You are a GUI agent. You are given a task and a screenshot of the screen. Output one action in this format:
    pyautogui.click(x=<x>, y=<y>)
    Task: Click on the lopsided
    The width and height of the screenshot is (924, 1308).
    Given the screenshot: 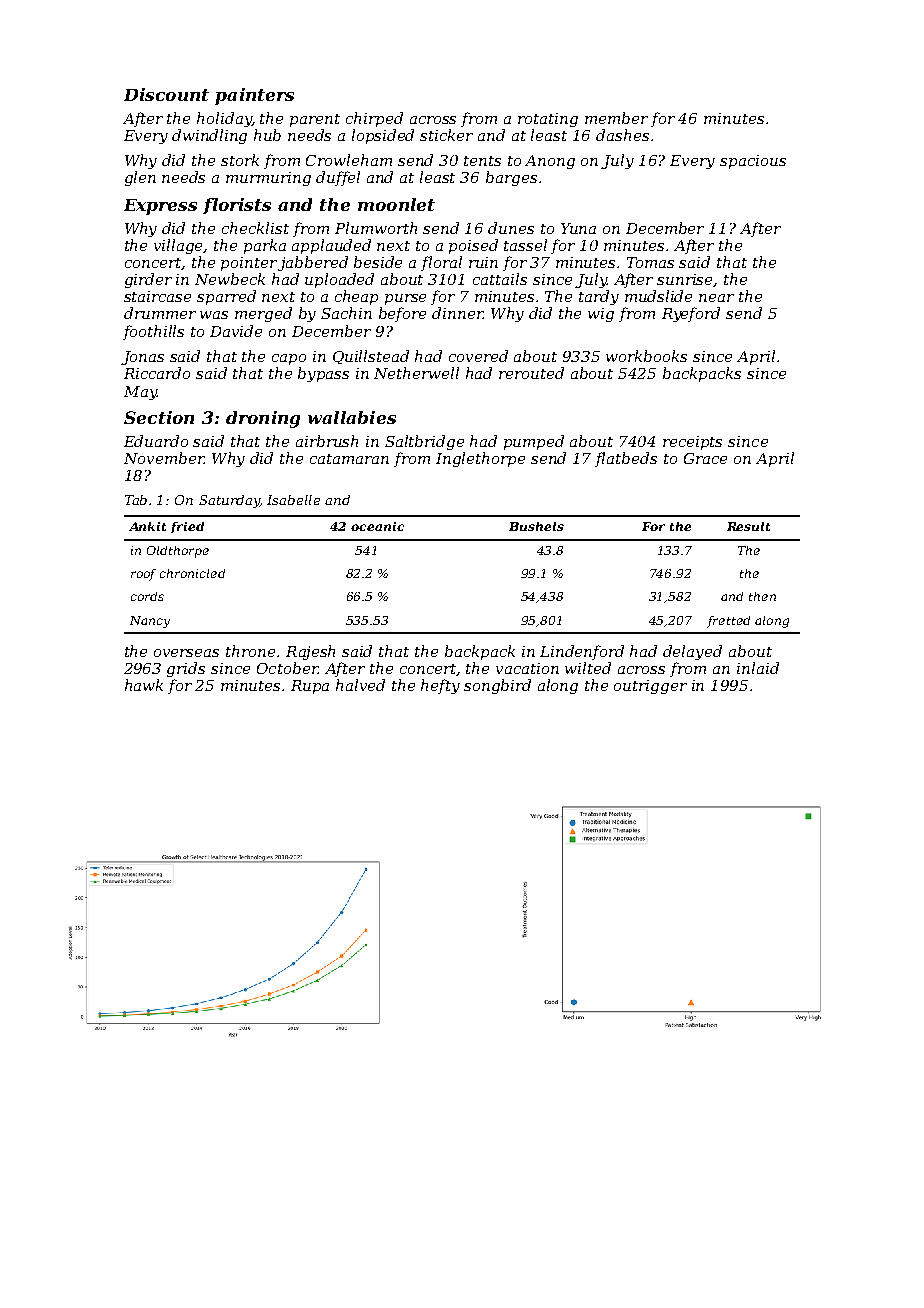 What is the action you would take?
    pyautogui.click(x=383, y=136)
